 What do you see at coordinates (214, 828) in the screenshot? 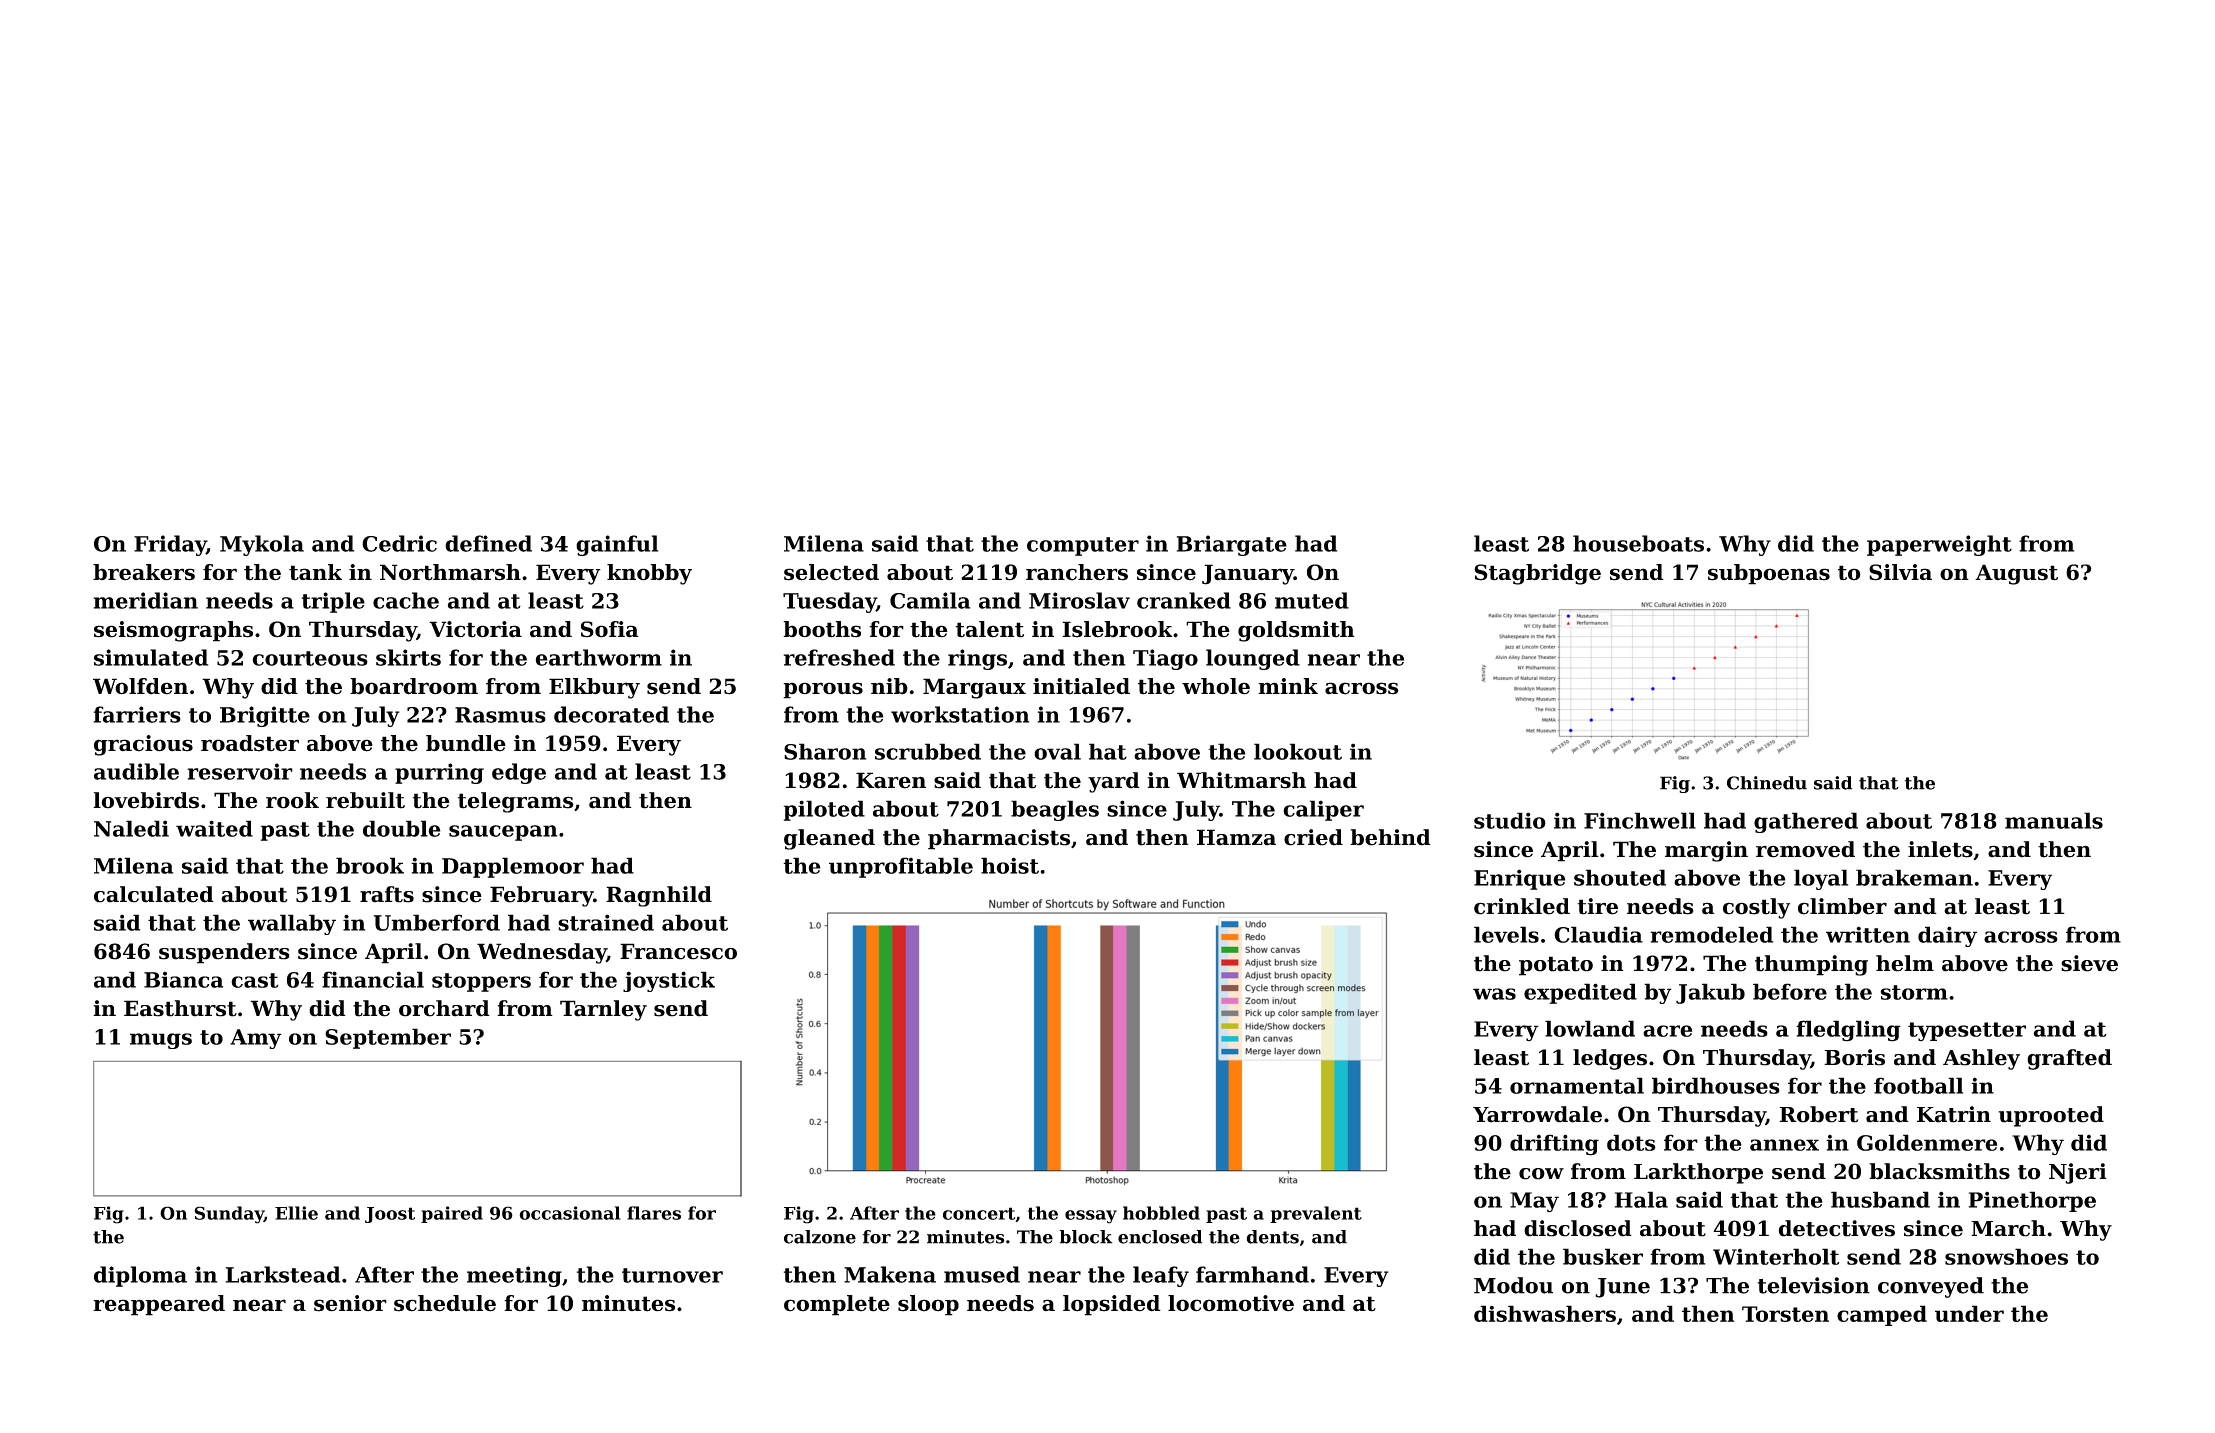
I see `waited` at bounding box center [214, 828].
